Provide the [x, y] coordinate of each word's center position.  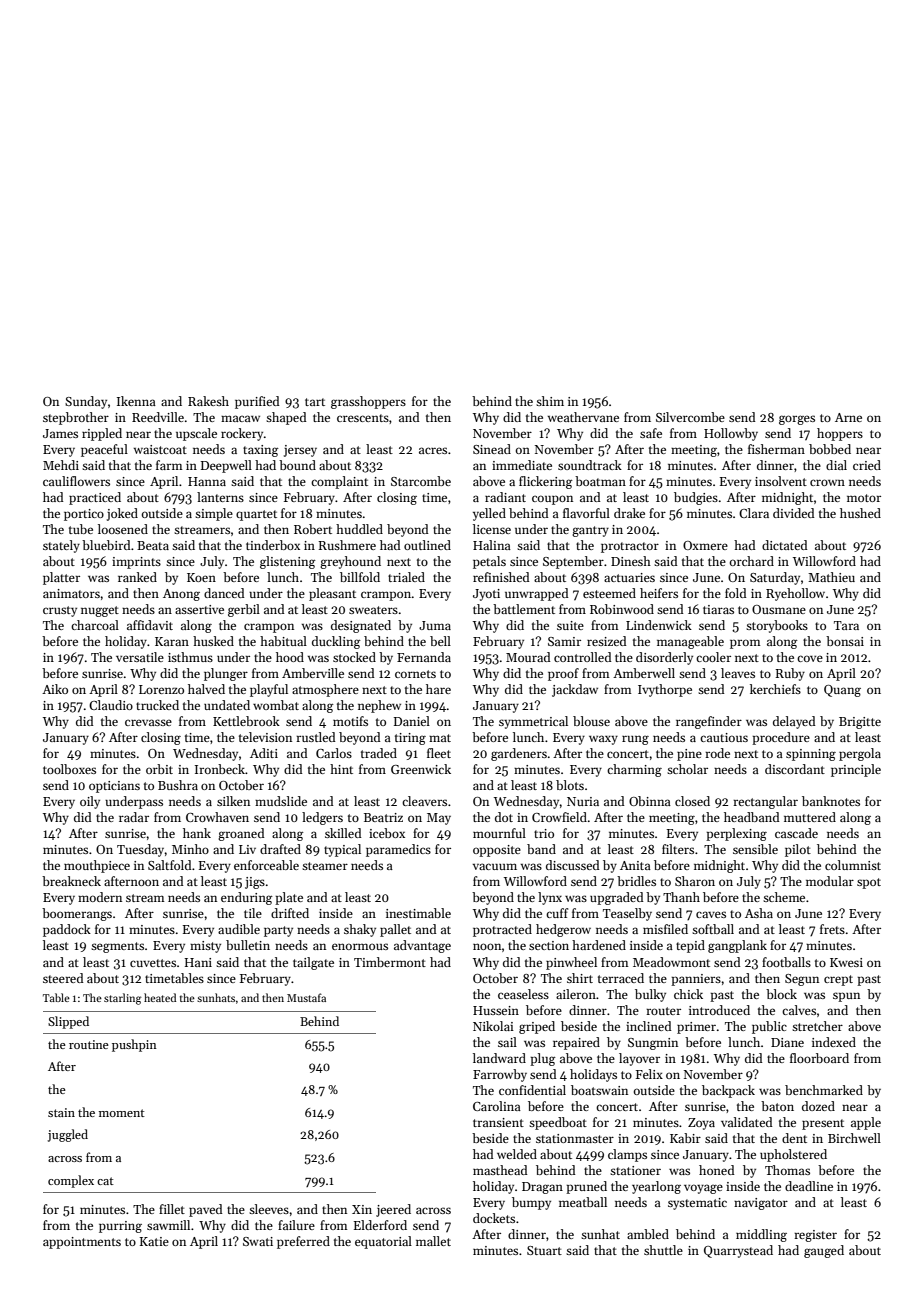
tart [315, 402]
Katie [154, 1241]
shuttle [663, 1250]
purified [257, 402]
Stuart [544, 1250]
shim [550, 401]
